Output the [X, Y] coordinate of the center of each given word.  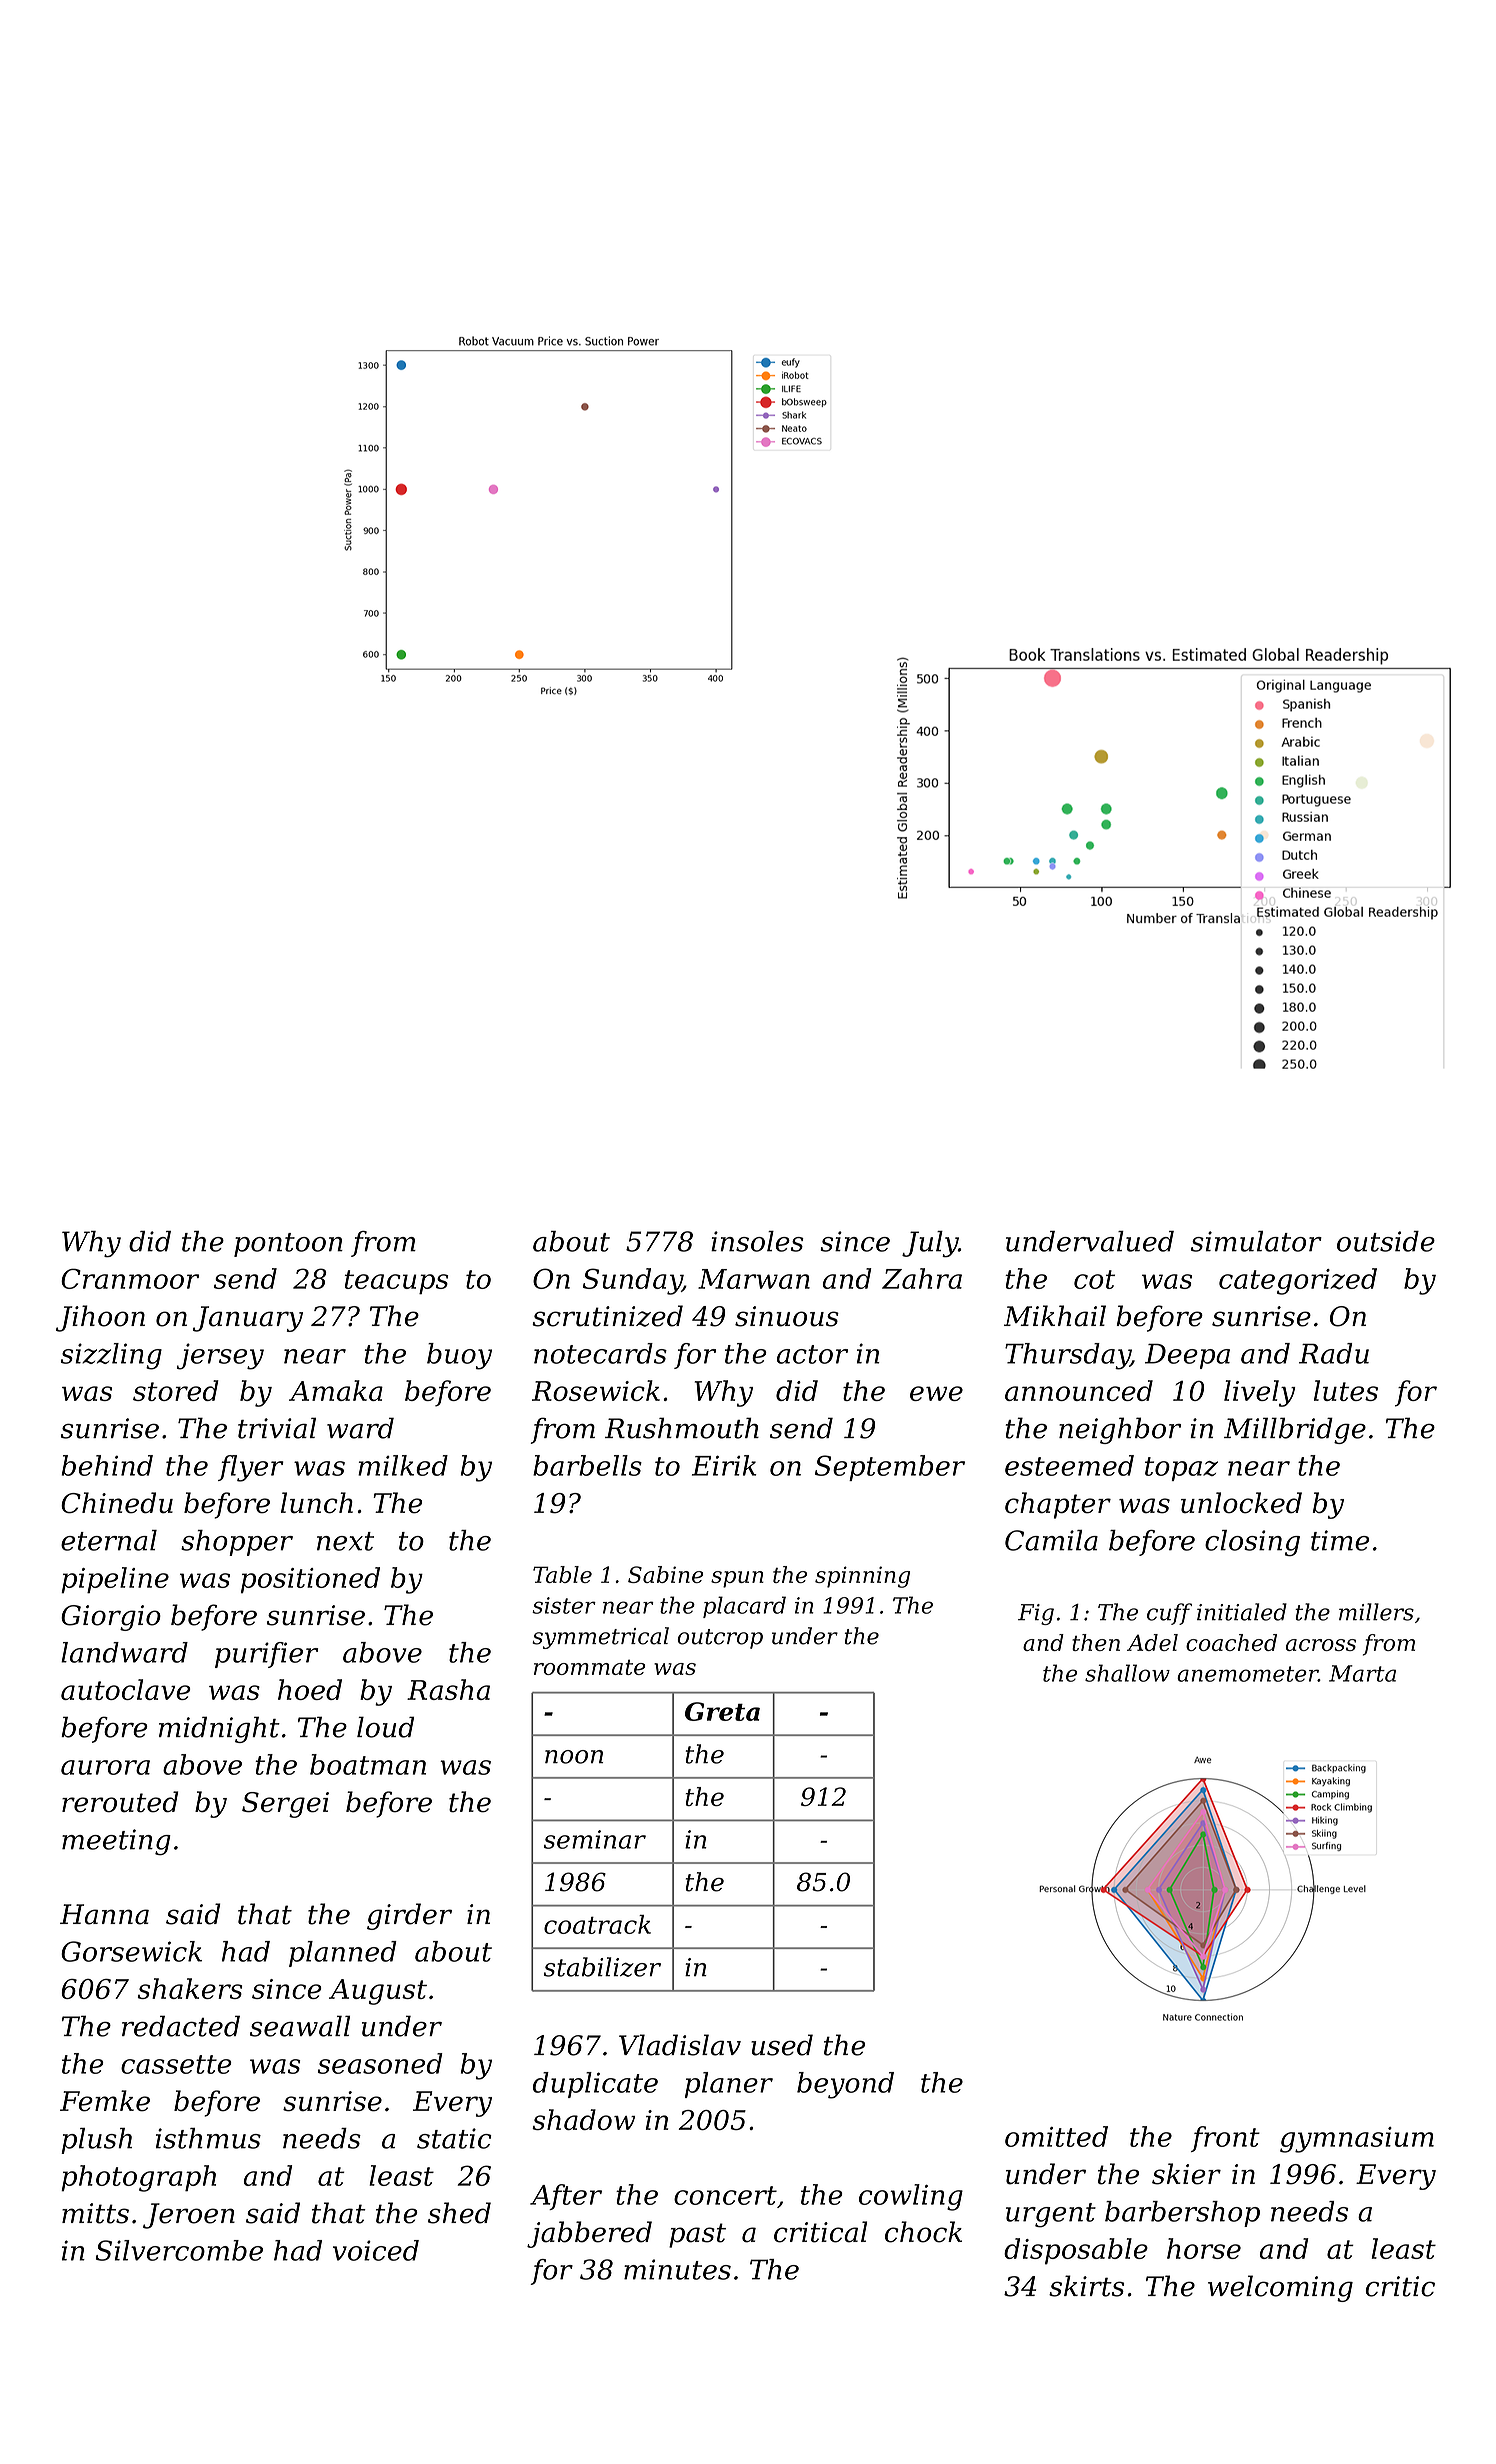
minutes [677, 2269]
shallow [1127, 1673]
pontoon [288, 1245]
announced [1079, 1390]
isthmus [208, 2138]
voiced [376, 2250]
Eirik [724, 1465]
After [566, 2197]
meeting [116, 1842]
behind [107, 1465]
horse [1204, 2248]
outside [1386, 1241]
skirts [1086, 2286]
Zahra [922, 1278]
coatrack [597, 1924]
